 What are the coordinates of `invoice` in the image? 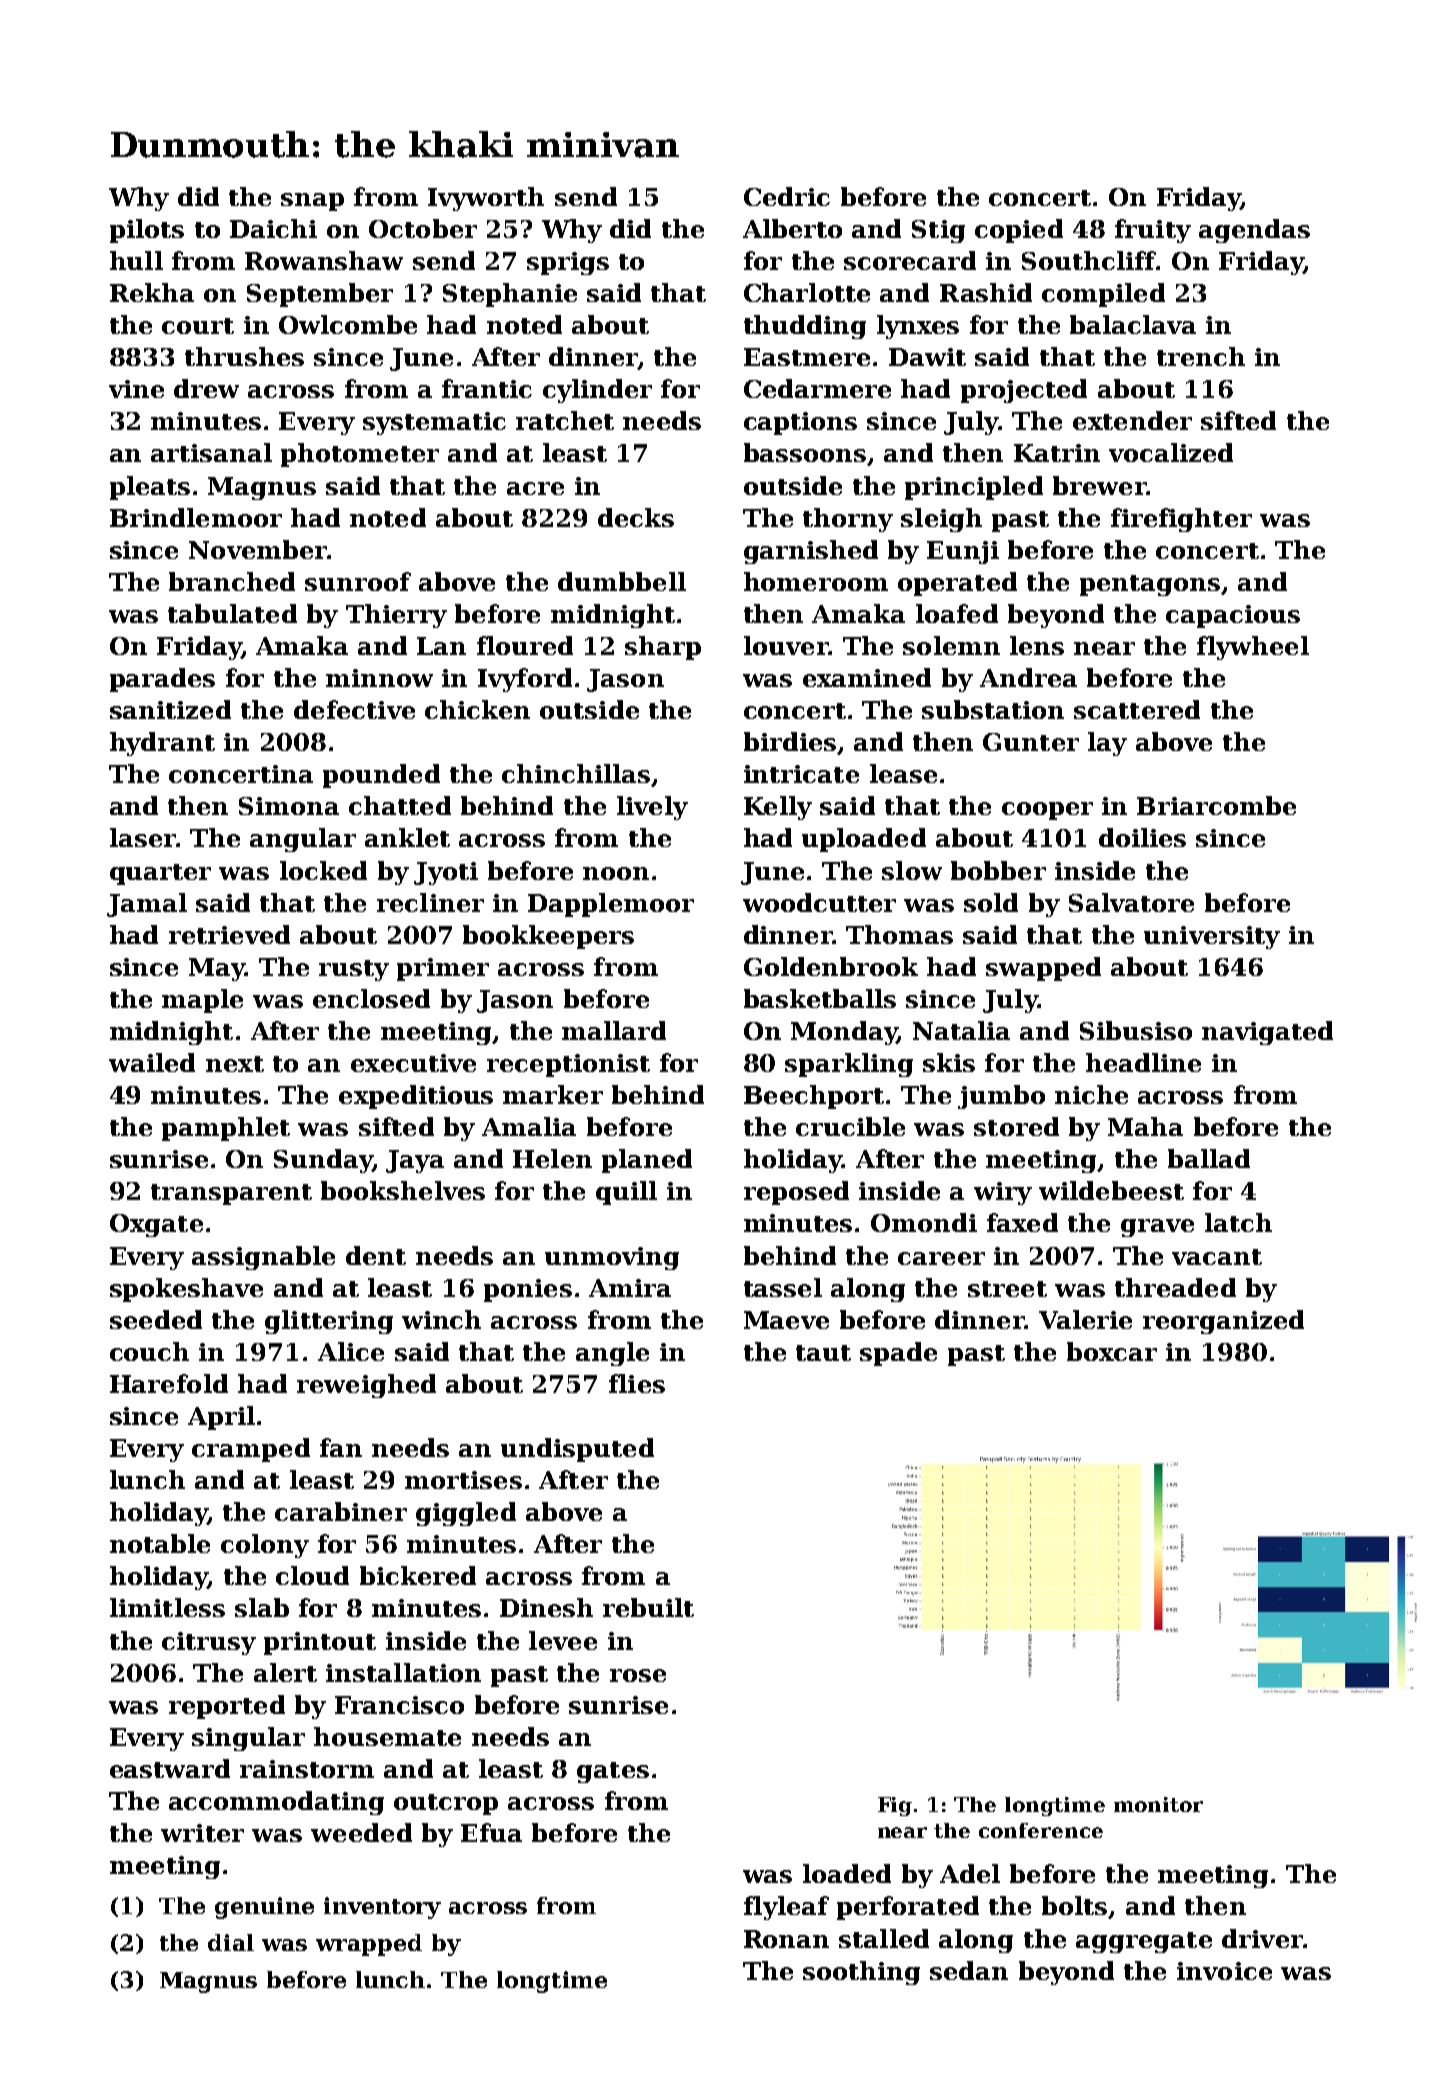 It's located at (1224, 1971).
